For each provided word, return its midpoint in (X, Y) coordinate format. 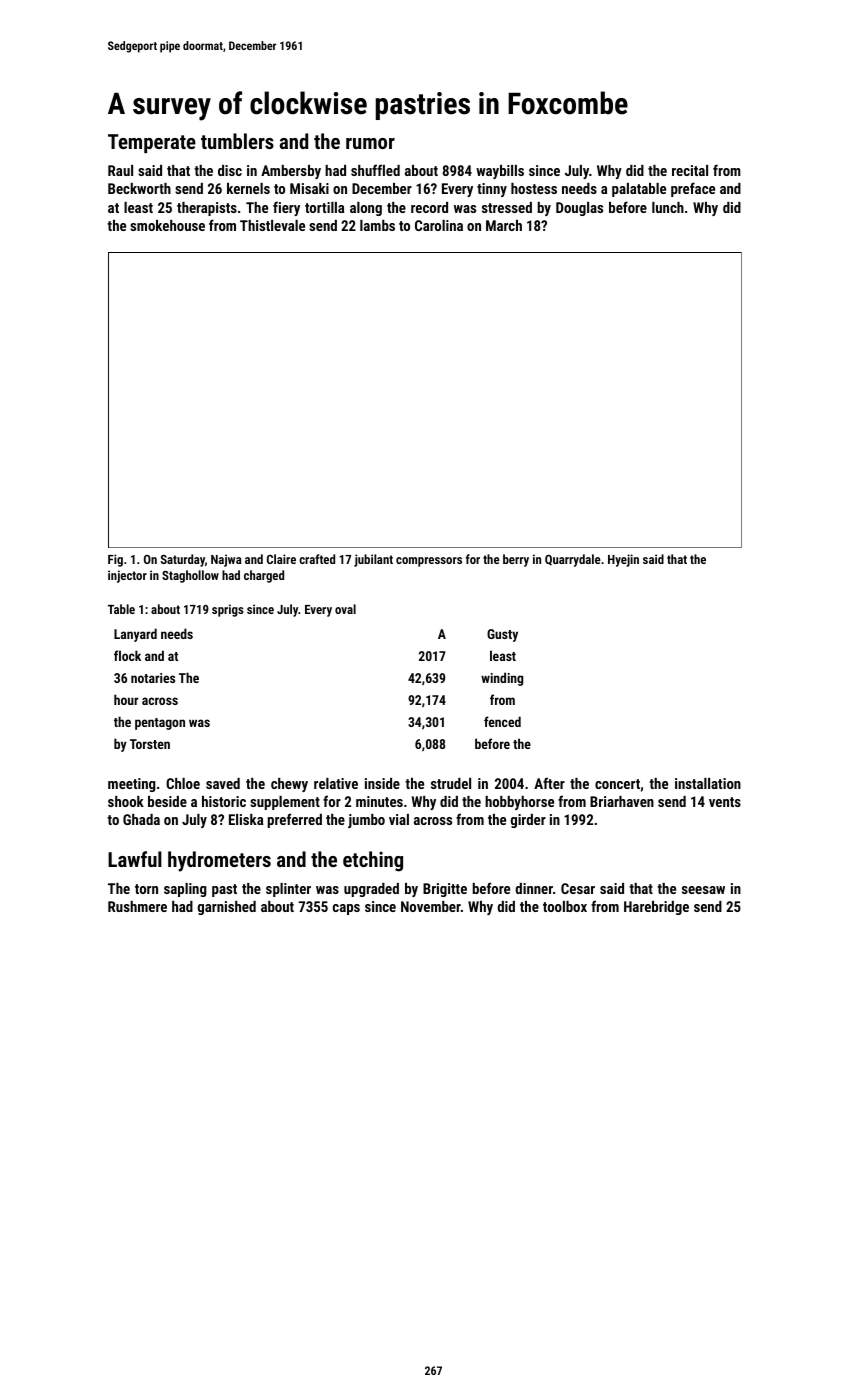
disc (230, 170)
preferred (295, 820)
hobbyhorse (519, 803)
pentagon (160, 724)
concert (617, 784)
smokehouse (167, 225)
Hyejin (623, 560)
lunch (668, 207)
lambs (377, 225)
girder (528, 821)
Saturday (183, 560)
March (504, 225)
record (429, 207)
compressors (429, 562)
